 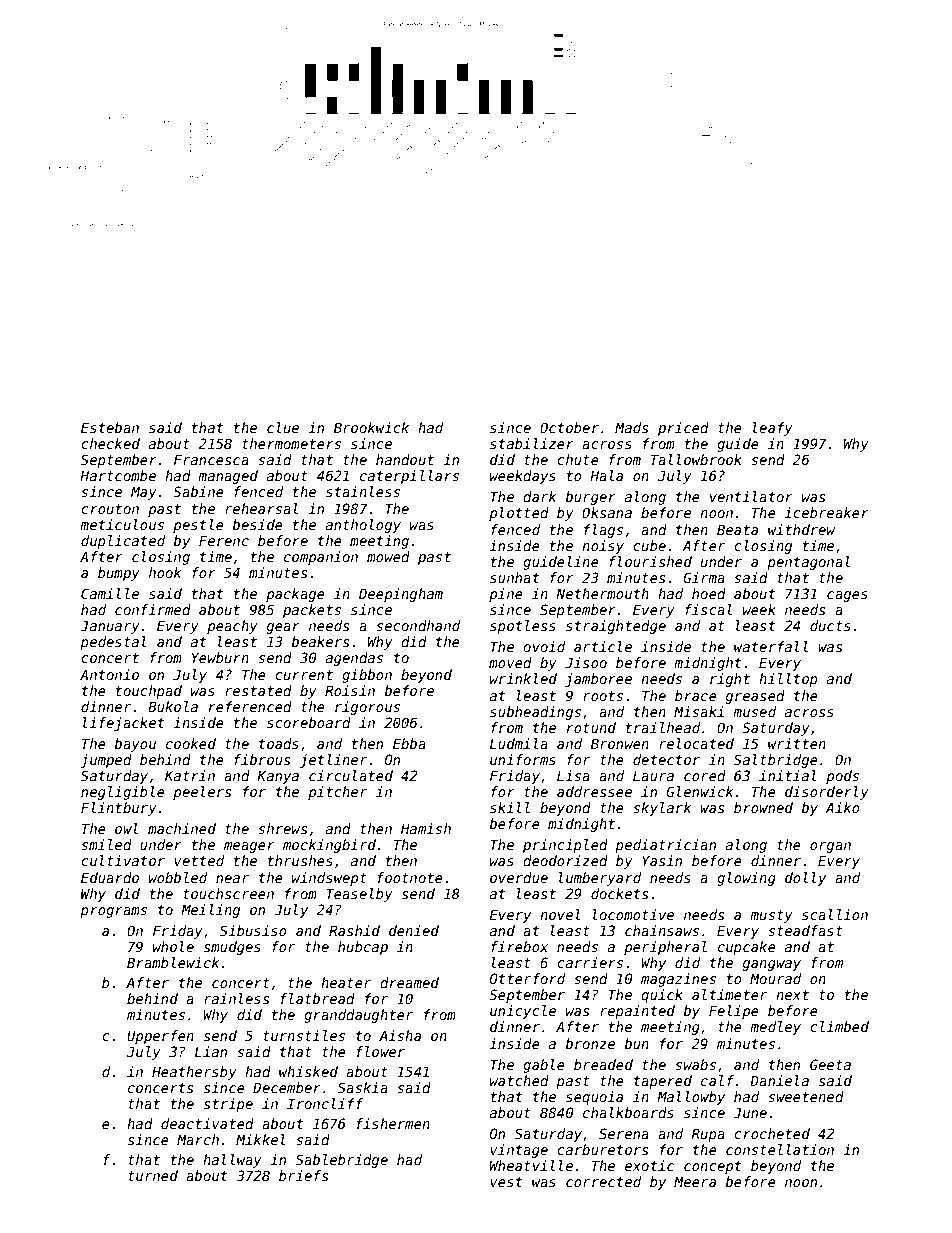 What do you see at coordinates (371, 427) in the document?
I see `Brookwick` at bounding box center [371, 427].
